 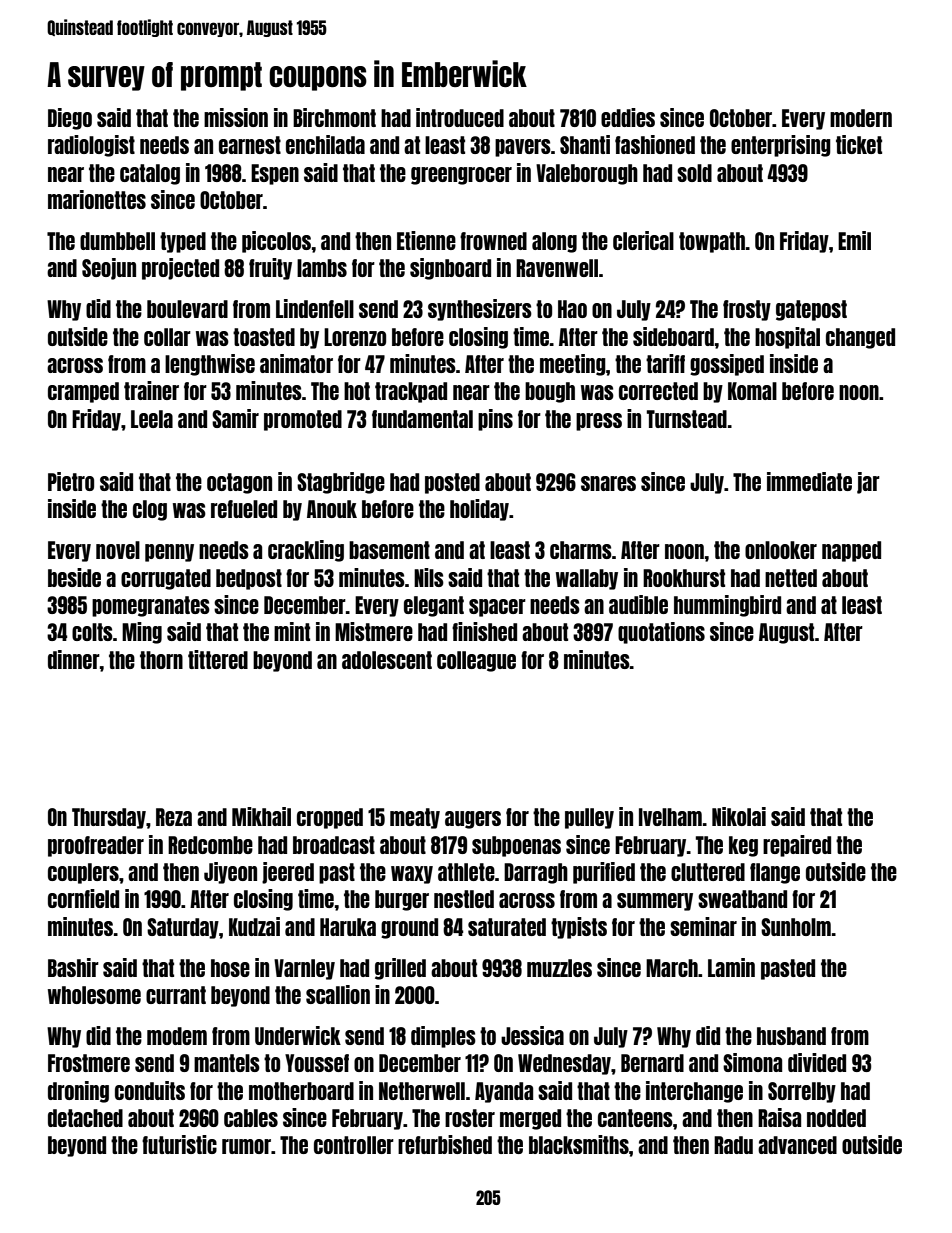 What do you see at coordinates (176, 995) in the page?
I see `currant` at bounding box center [176, 995].
